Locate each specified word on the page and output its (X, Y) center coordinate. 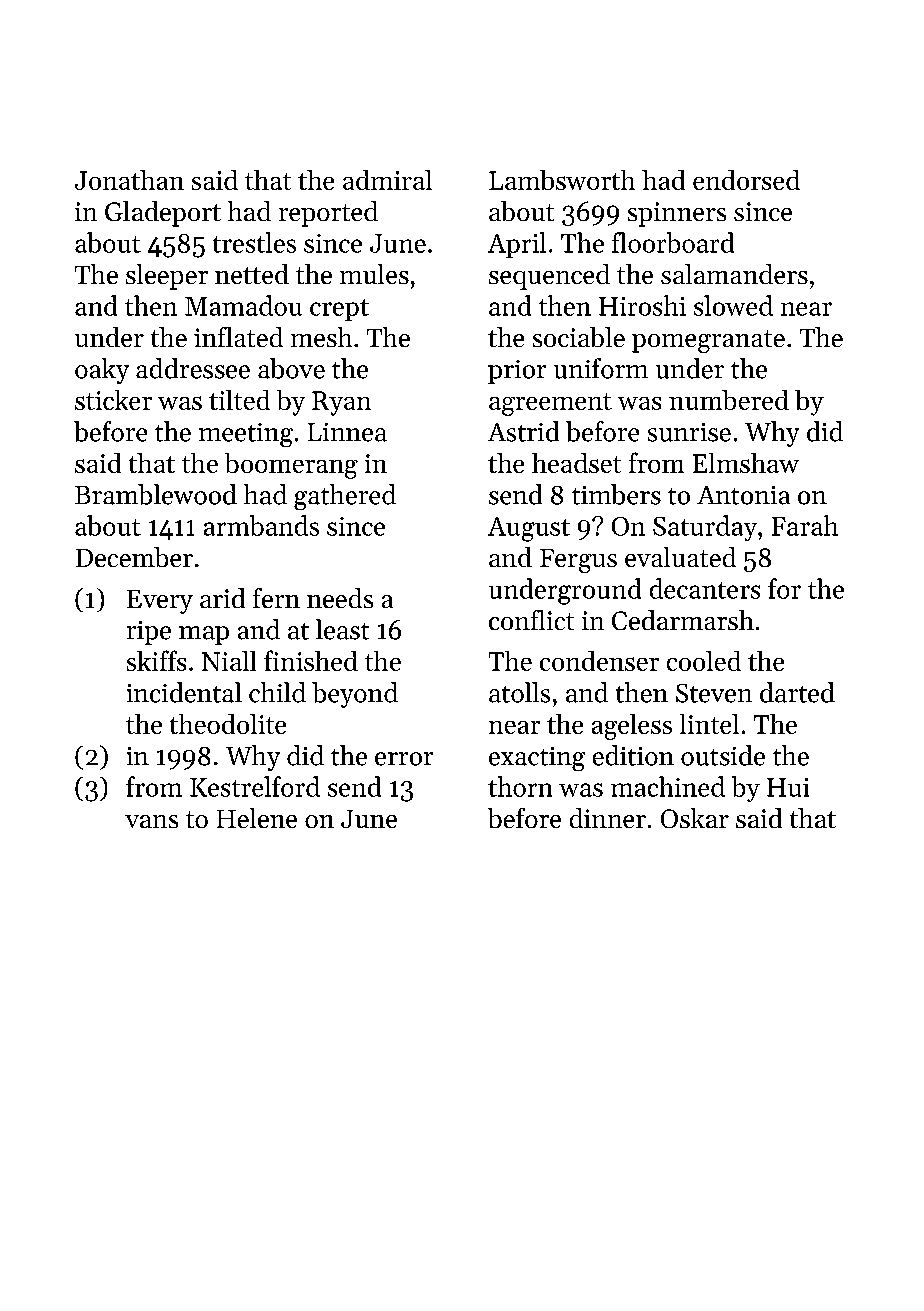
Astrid (523, 431)
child (277, 692)
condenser (599, 661)
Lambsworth (562, 180)
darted (797, 692)
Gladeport (163, 214)
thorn (520, 786)
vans (151, 821)
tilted (239, 400)
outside (723, 755)
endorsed (746, 180)
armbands (261, 525)
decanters (705, 588)
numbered (729, 400)
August (529, 529)
